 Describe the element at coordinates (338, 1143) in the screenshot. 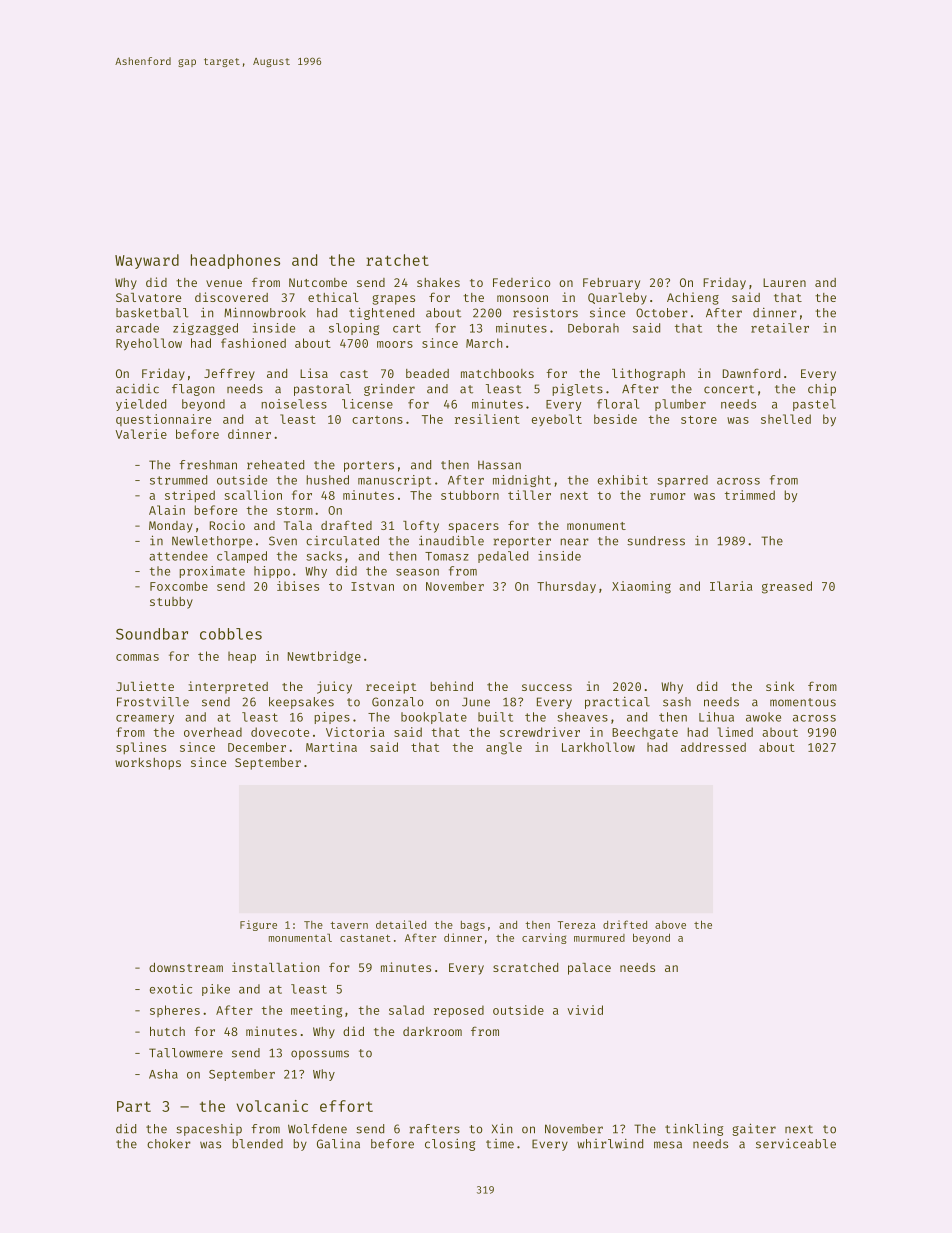

I see `Galina` at that location.
